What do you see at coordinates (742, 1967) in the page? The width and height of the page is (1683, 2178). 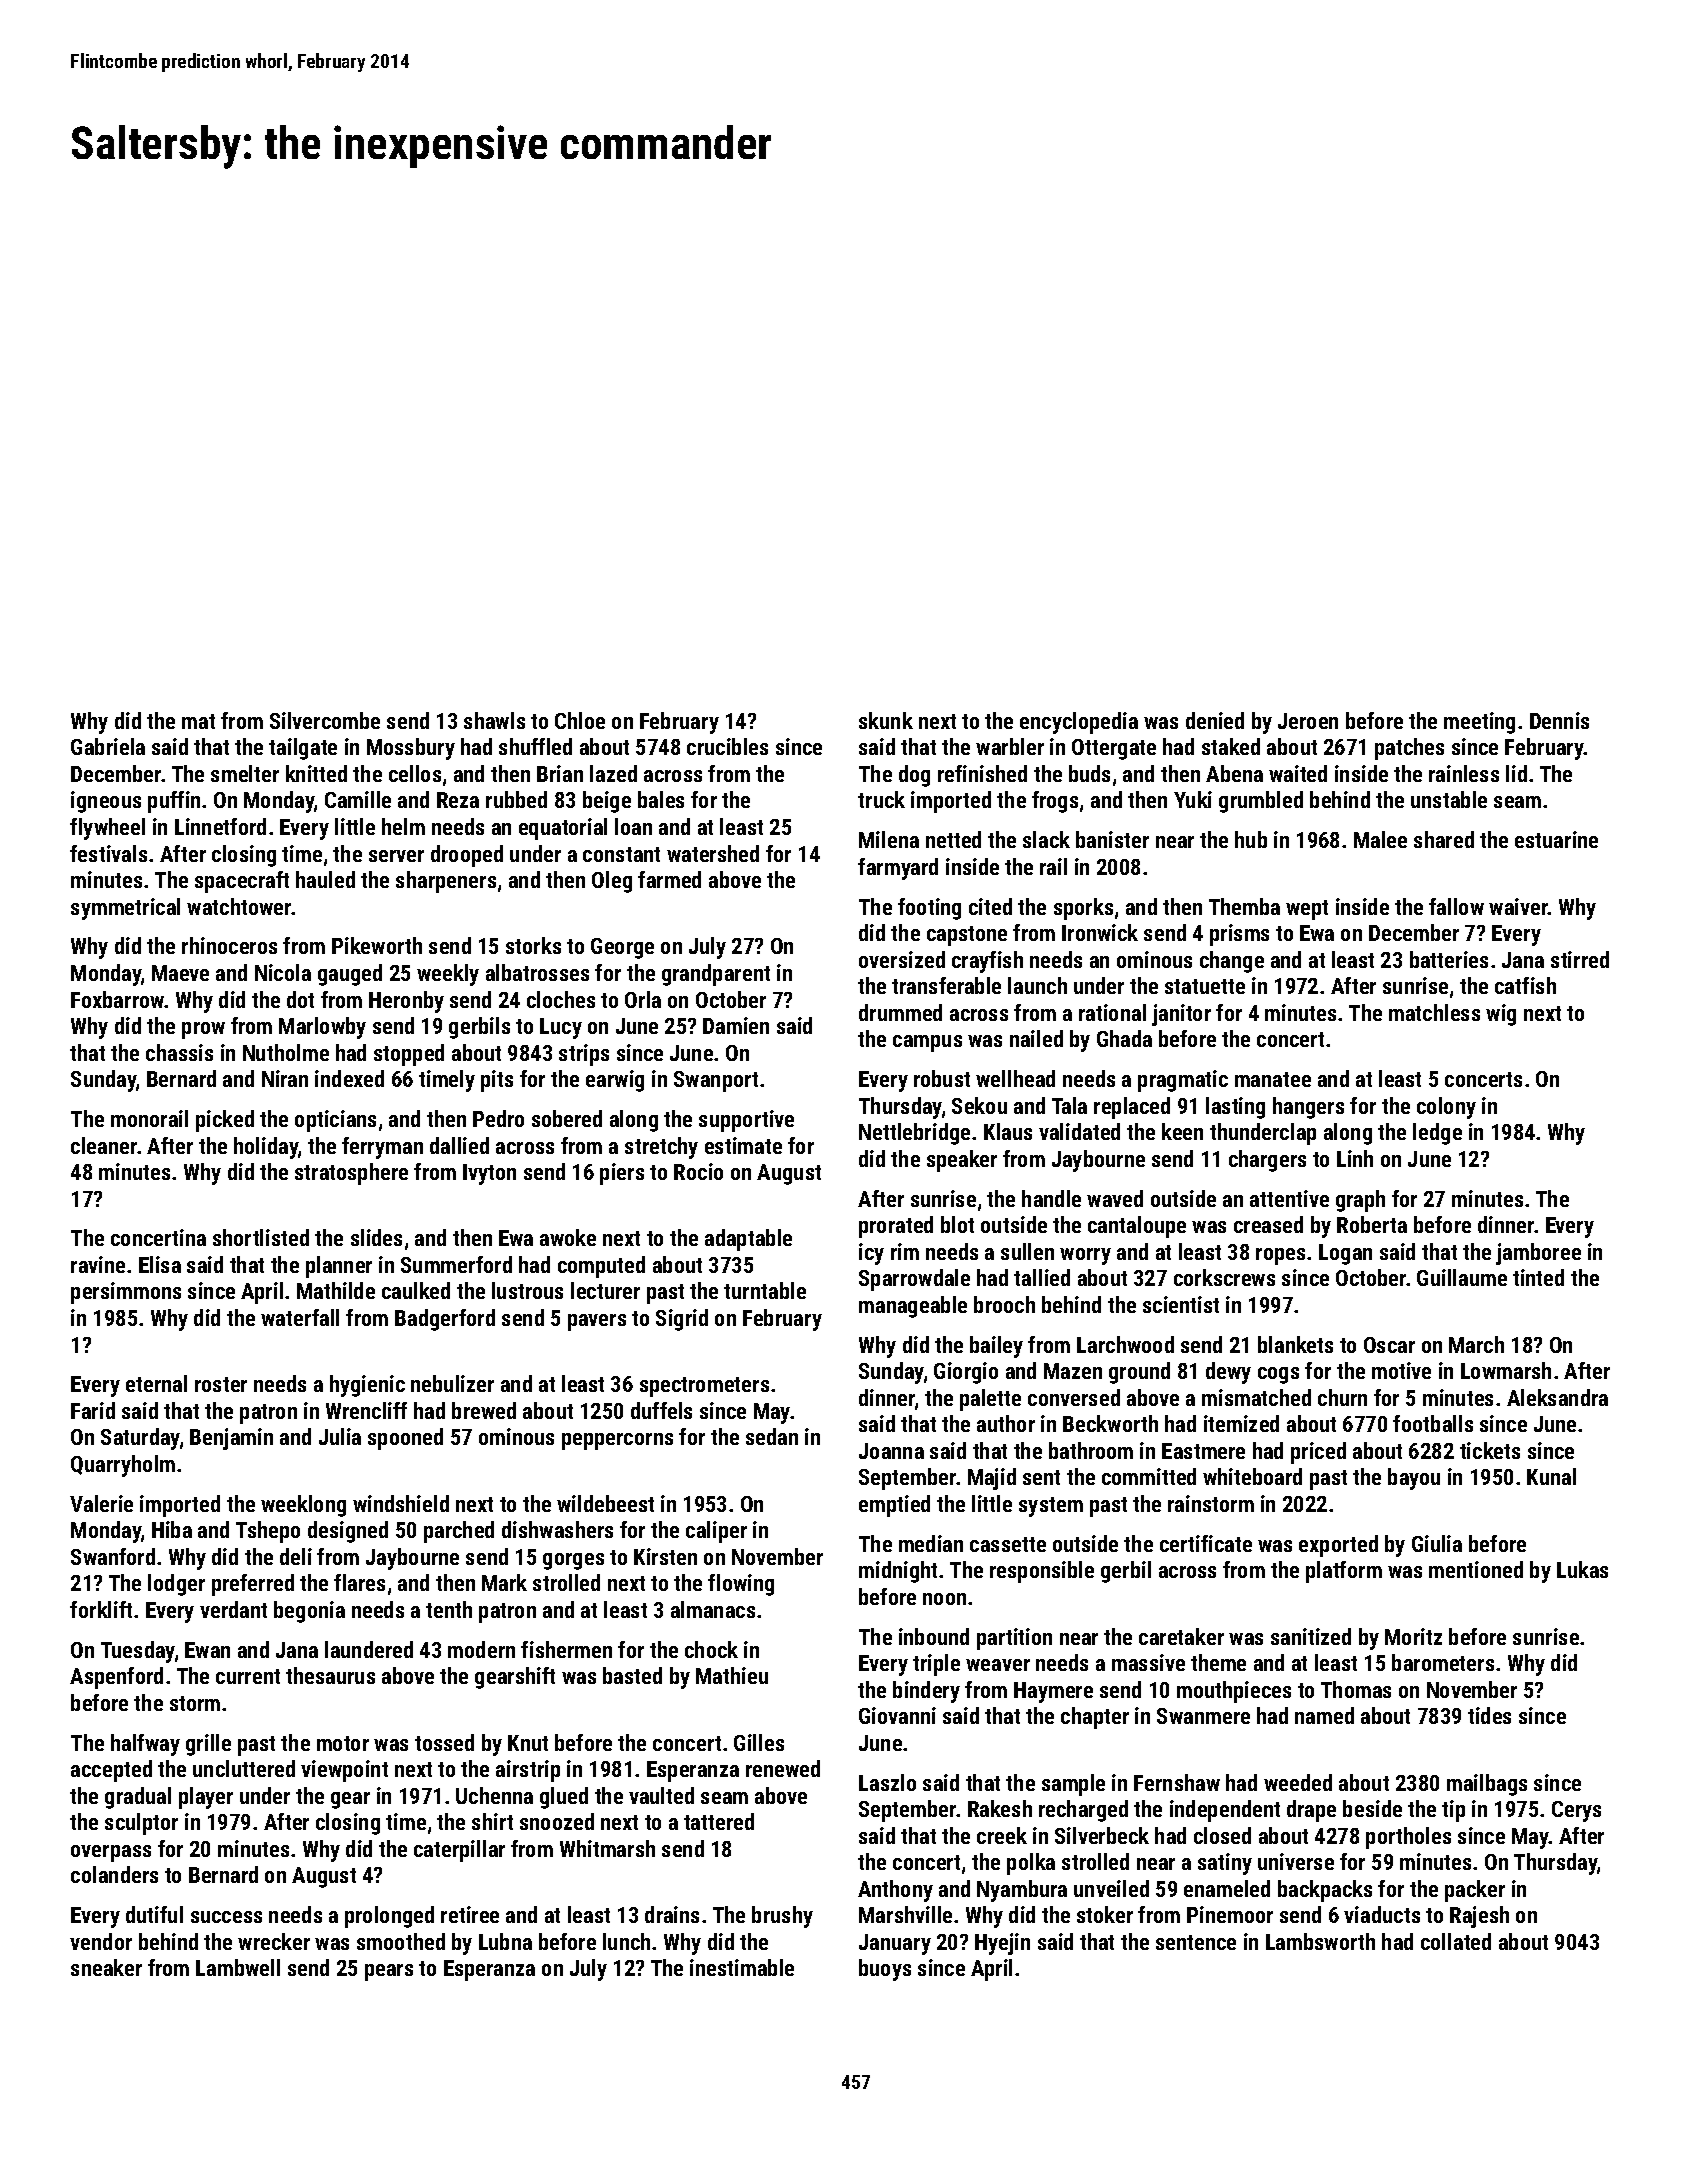 I see `inestimable` at bounding box center [742, 1967].
